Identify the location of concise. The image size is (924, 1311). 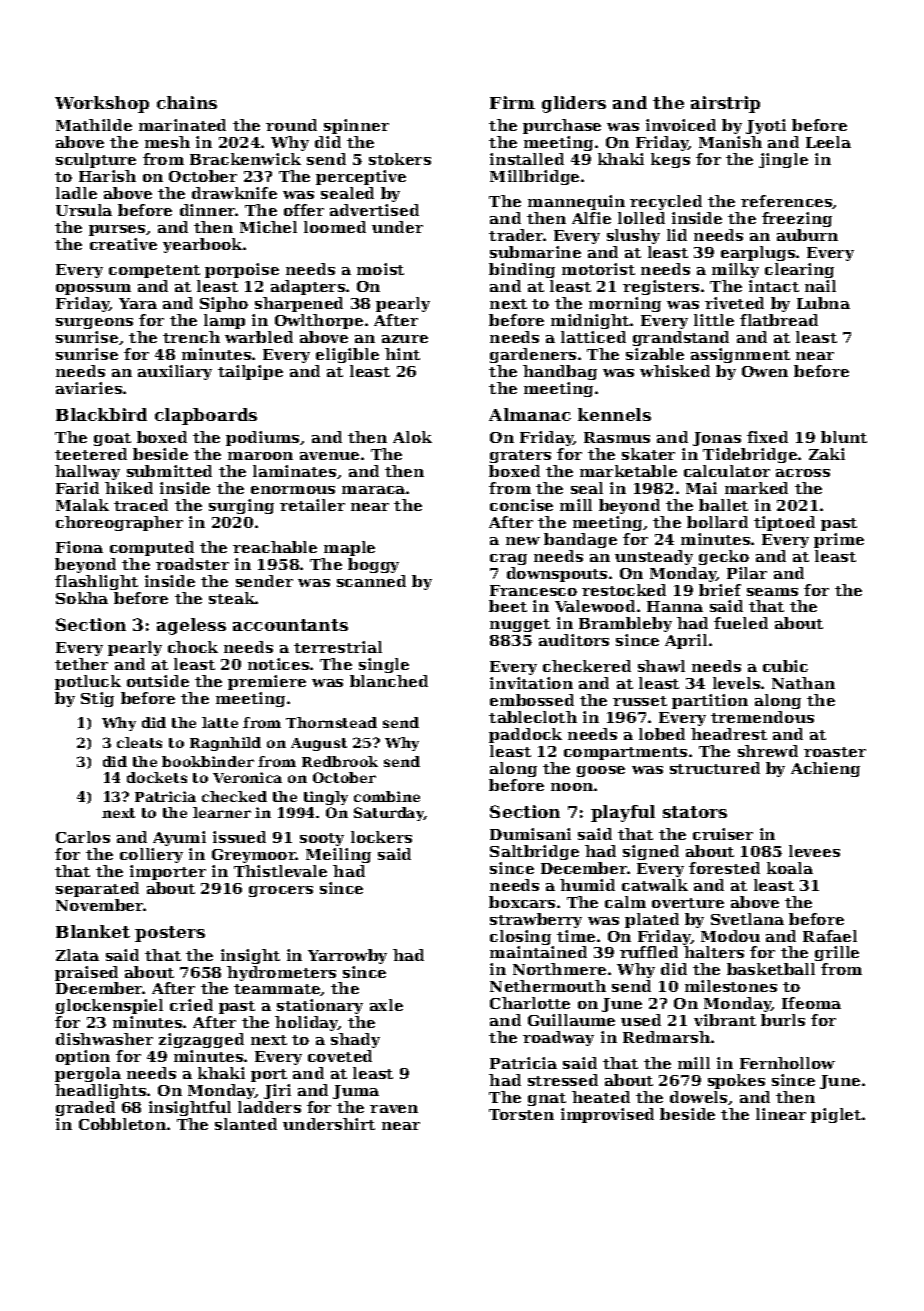
(521, 505).
